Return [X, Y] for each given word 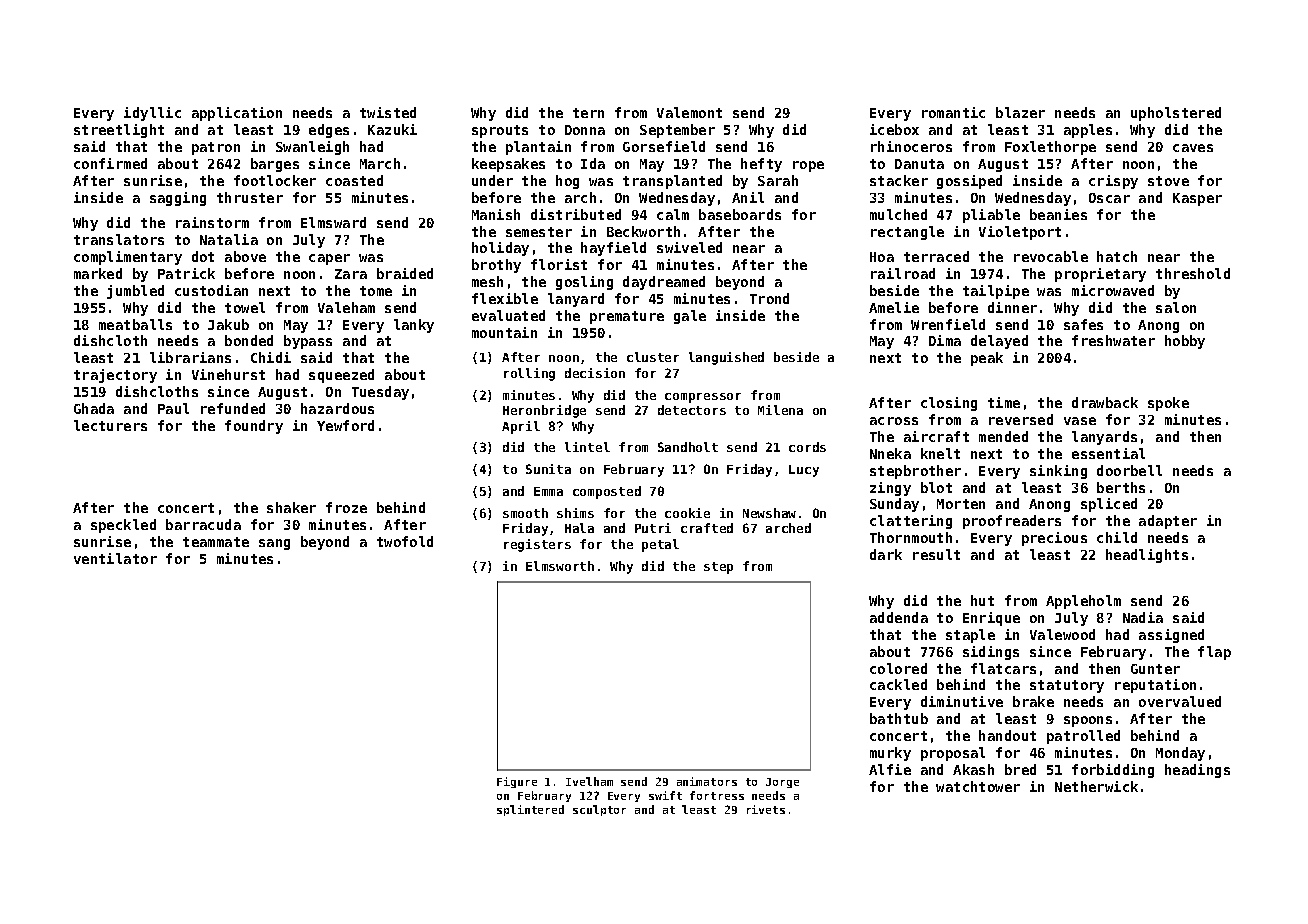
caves [1193, 148]
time [1004, 402]
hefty [761, 165]
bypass [308, 342]
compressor [703, 398]
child [1117, 537]
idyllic [152, 114]
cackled [898, 684]
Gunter [1155, 669]
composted [607, 492]
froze [346, 507]
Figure [517, 782]
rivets [766, 809]
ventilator [115, 558]
